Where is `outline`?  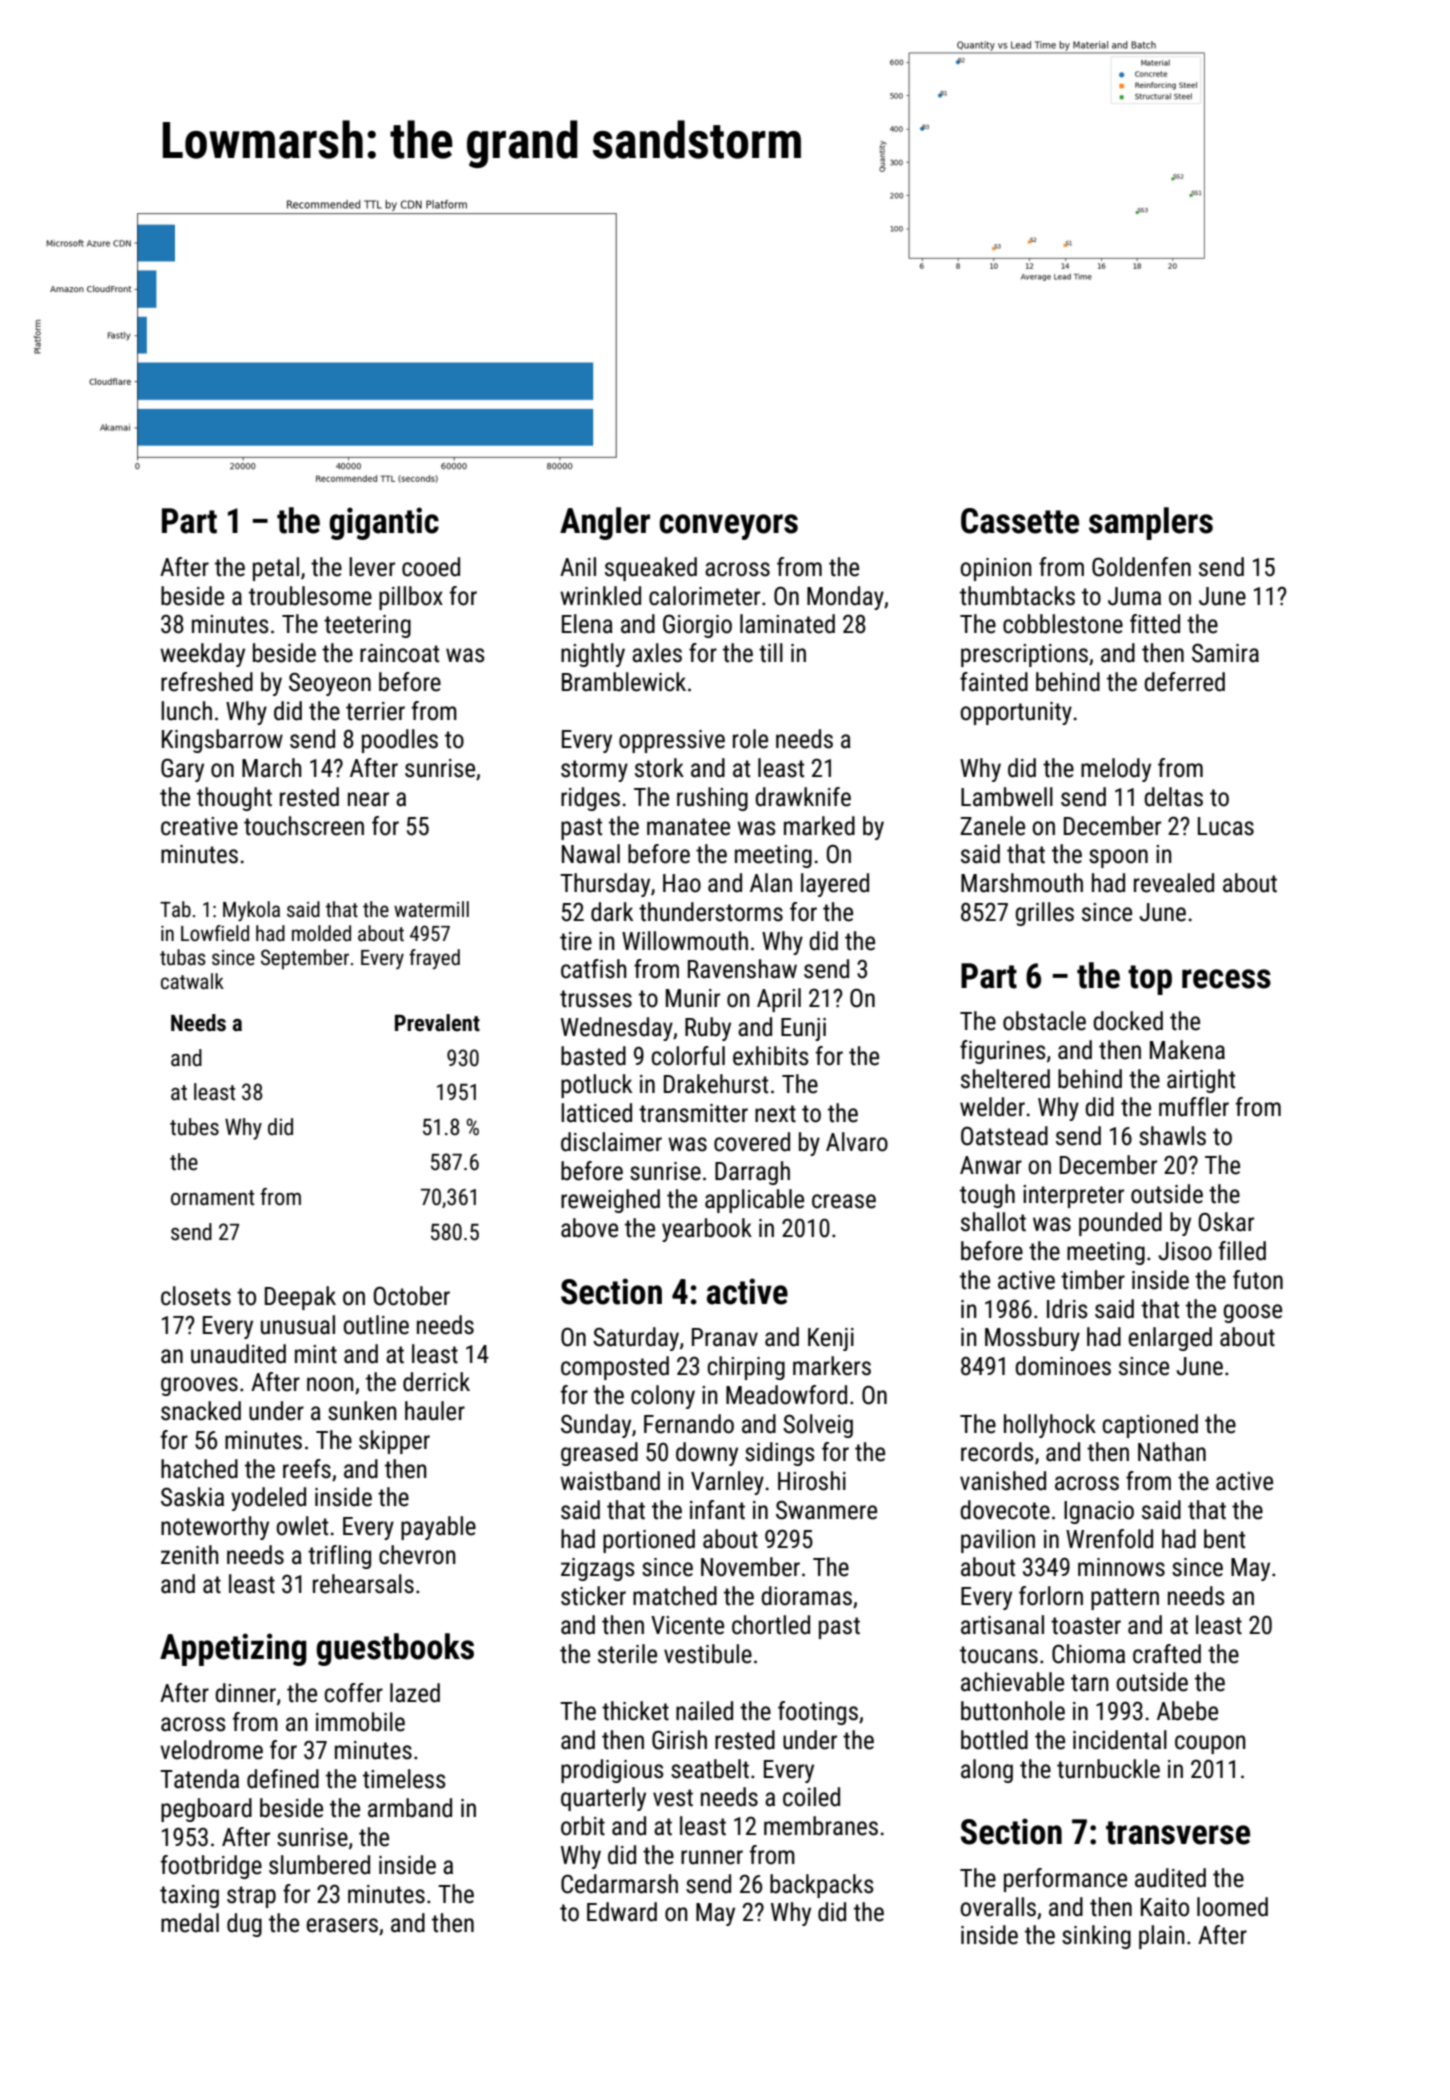
outline is located at coordinates (376, 1325).
